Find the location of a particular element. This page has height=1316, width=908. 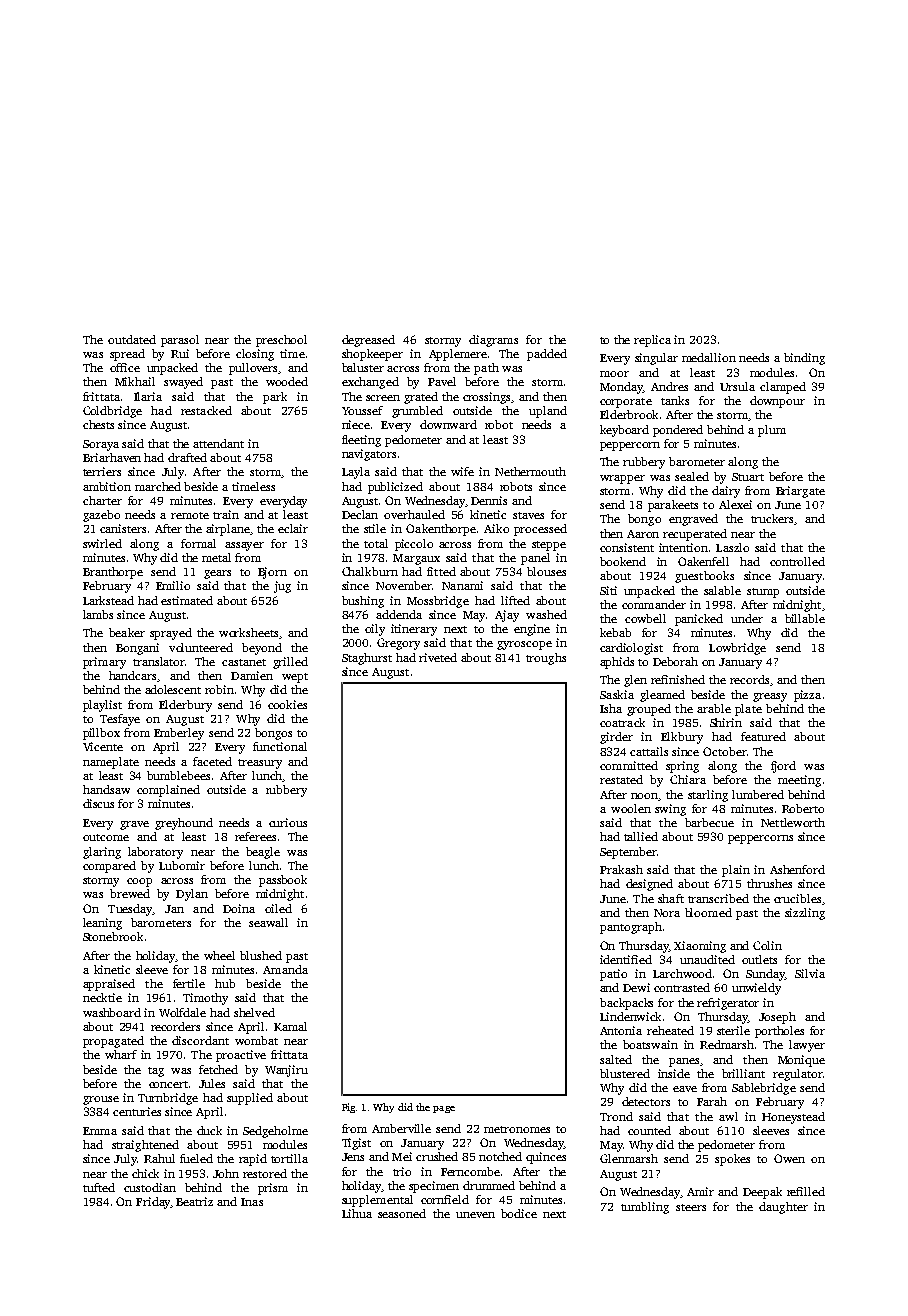

patio is located at coordinates (613, 975).
